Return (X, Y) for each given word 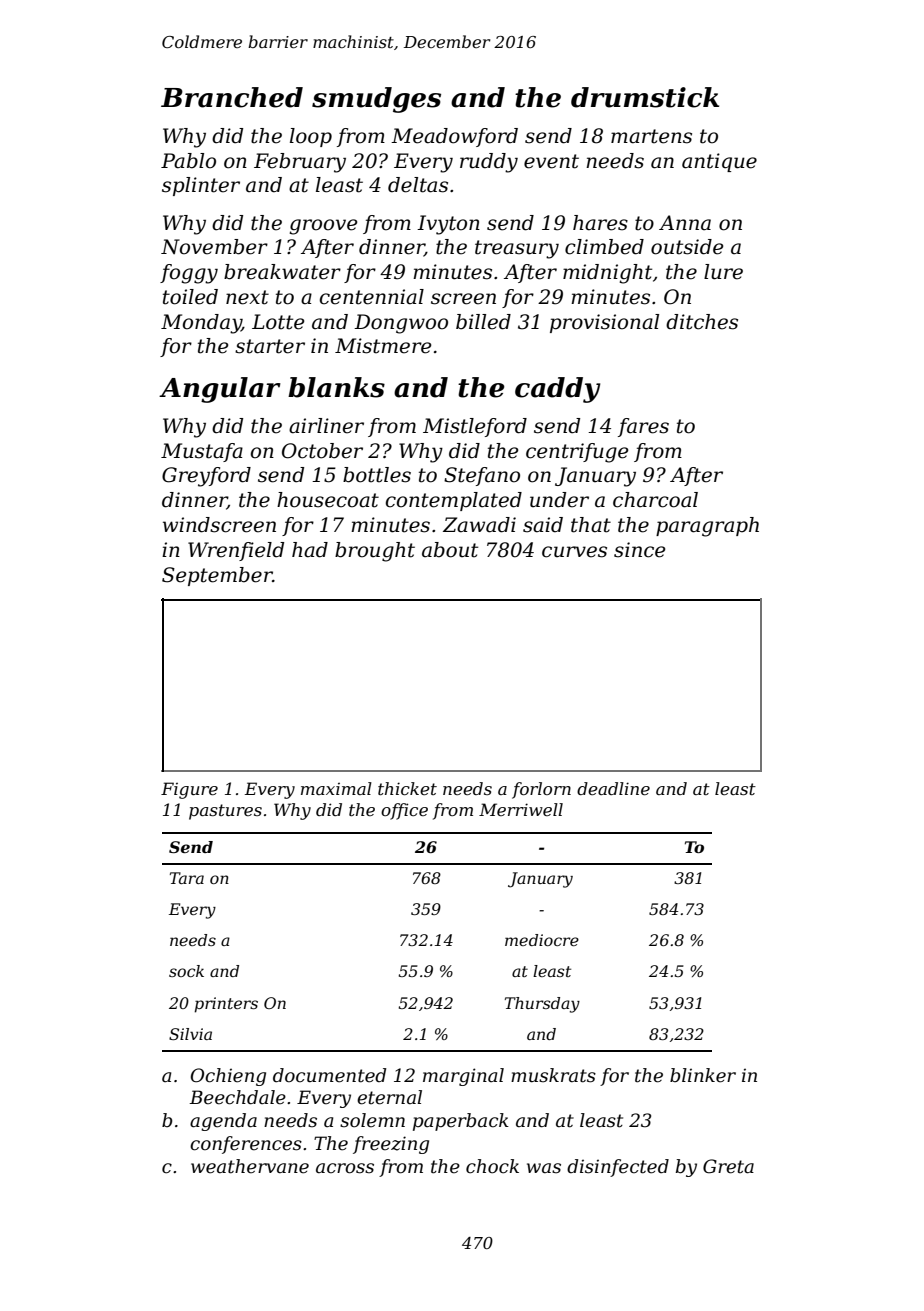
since (639, 550)
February (300, 163)
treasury (517, 249)
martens (651, 136)
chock (492, 1166)
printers (226, 1005)
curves (574, 552)
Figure (189, 790)
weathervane (250, 1166)
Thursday (542, 1005)
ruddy (489, 163)
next (247, 297)
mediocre (542, 940)
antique (719, 162)
